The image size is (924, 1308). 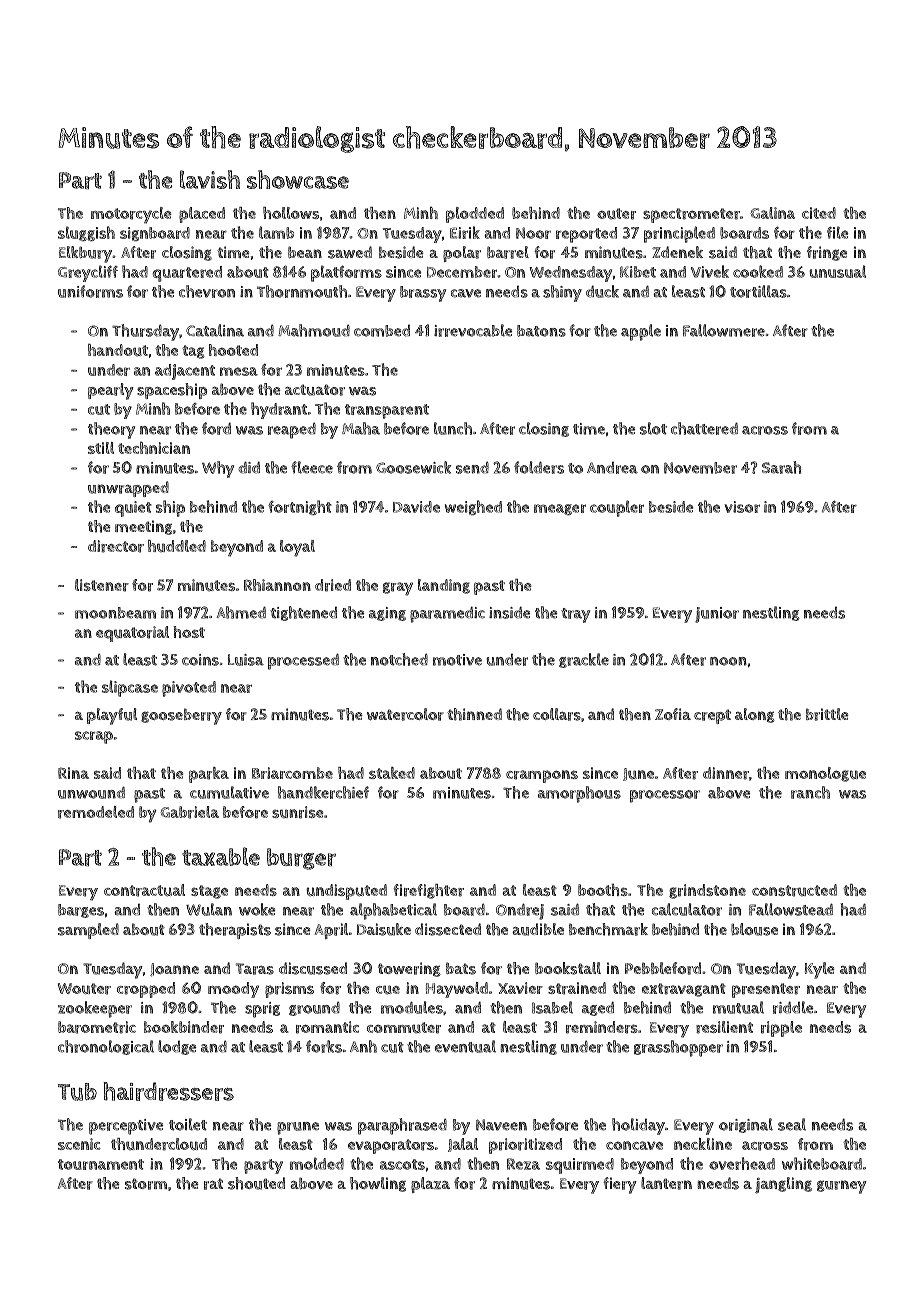 I want to click on sluggish, so click(x=86, y=233).
